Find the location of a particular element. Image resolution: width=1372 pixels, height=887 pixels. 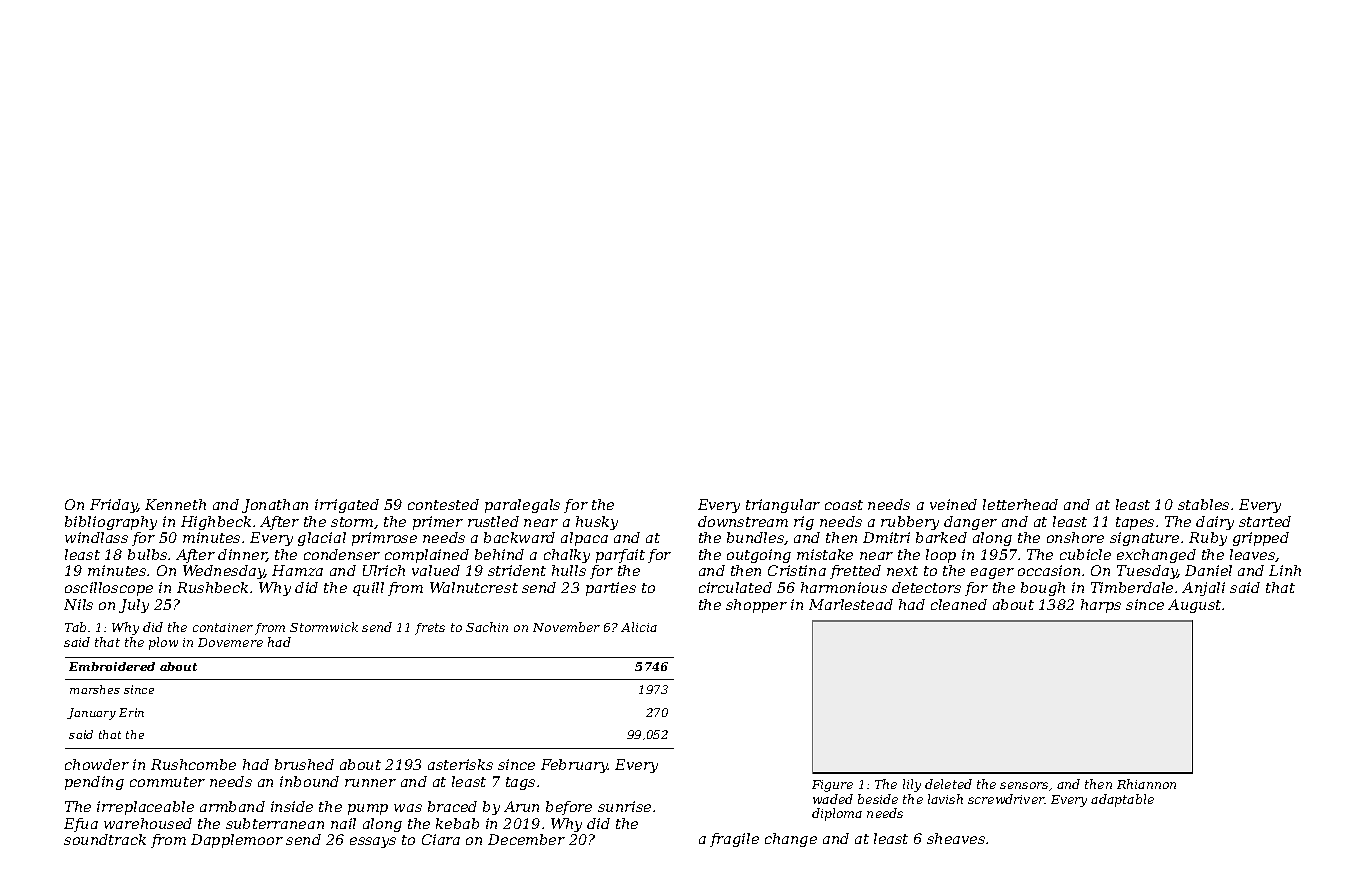

rustled is located at coordinates (493, 521).
